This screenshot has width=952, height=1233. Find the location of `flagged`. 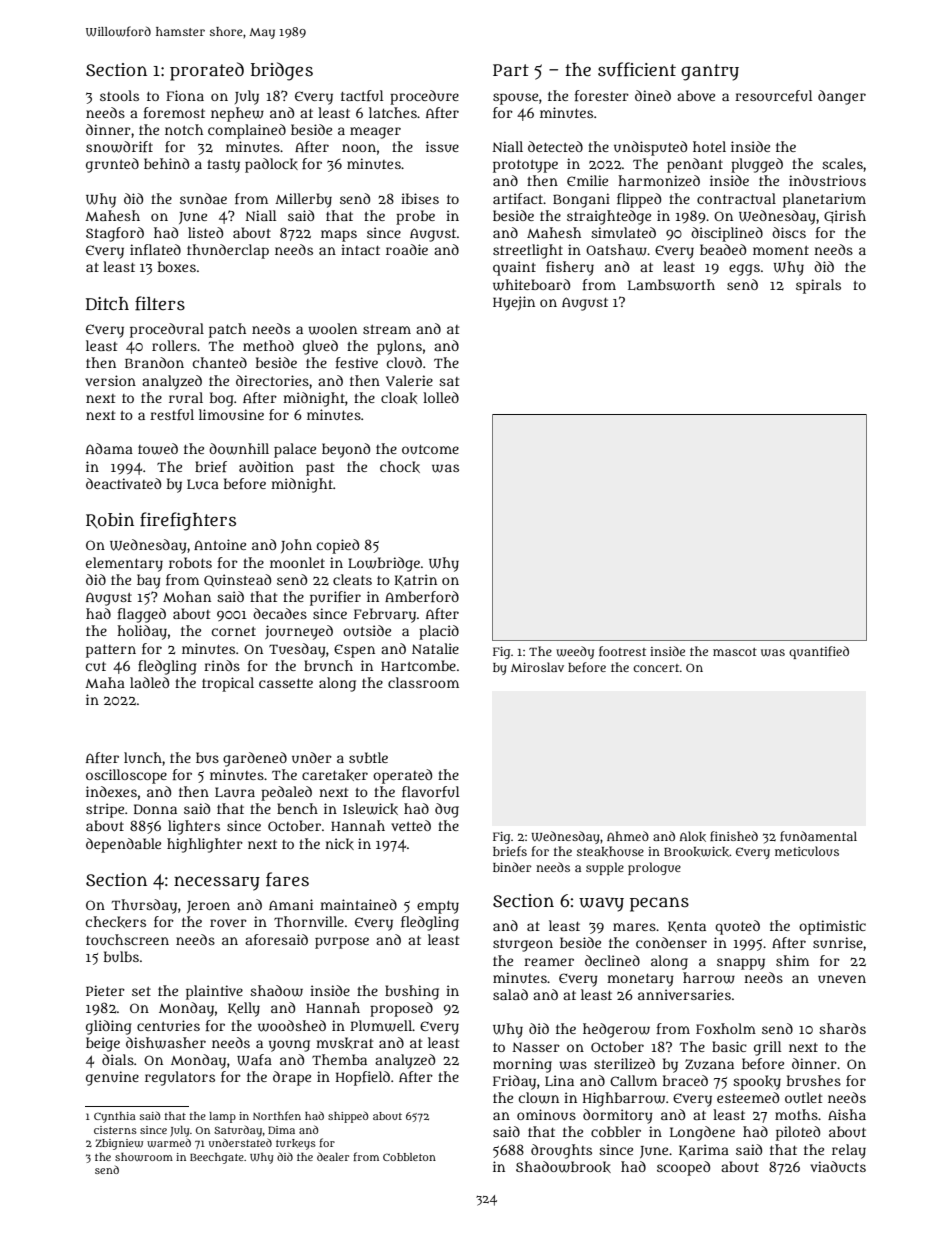

flagged is located at coordinates (142, 615).
